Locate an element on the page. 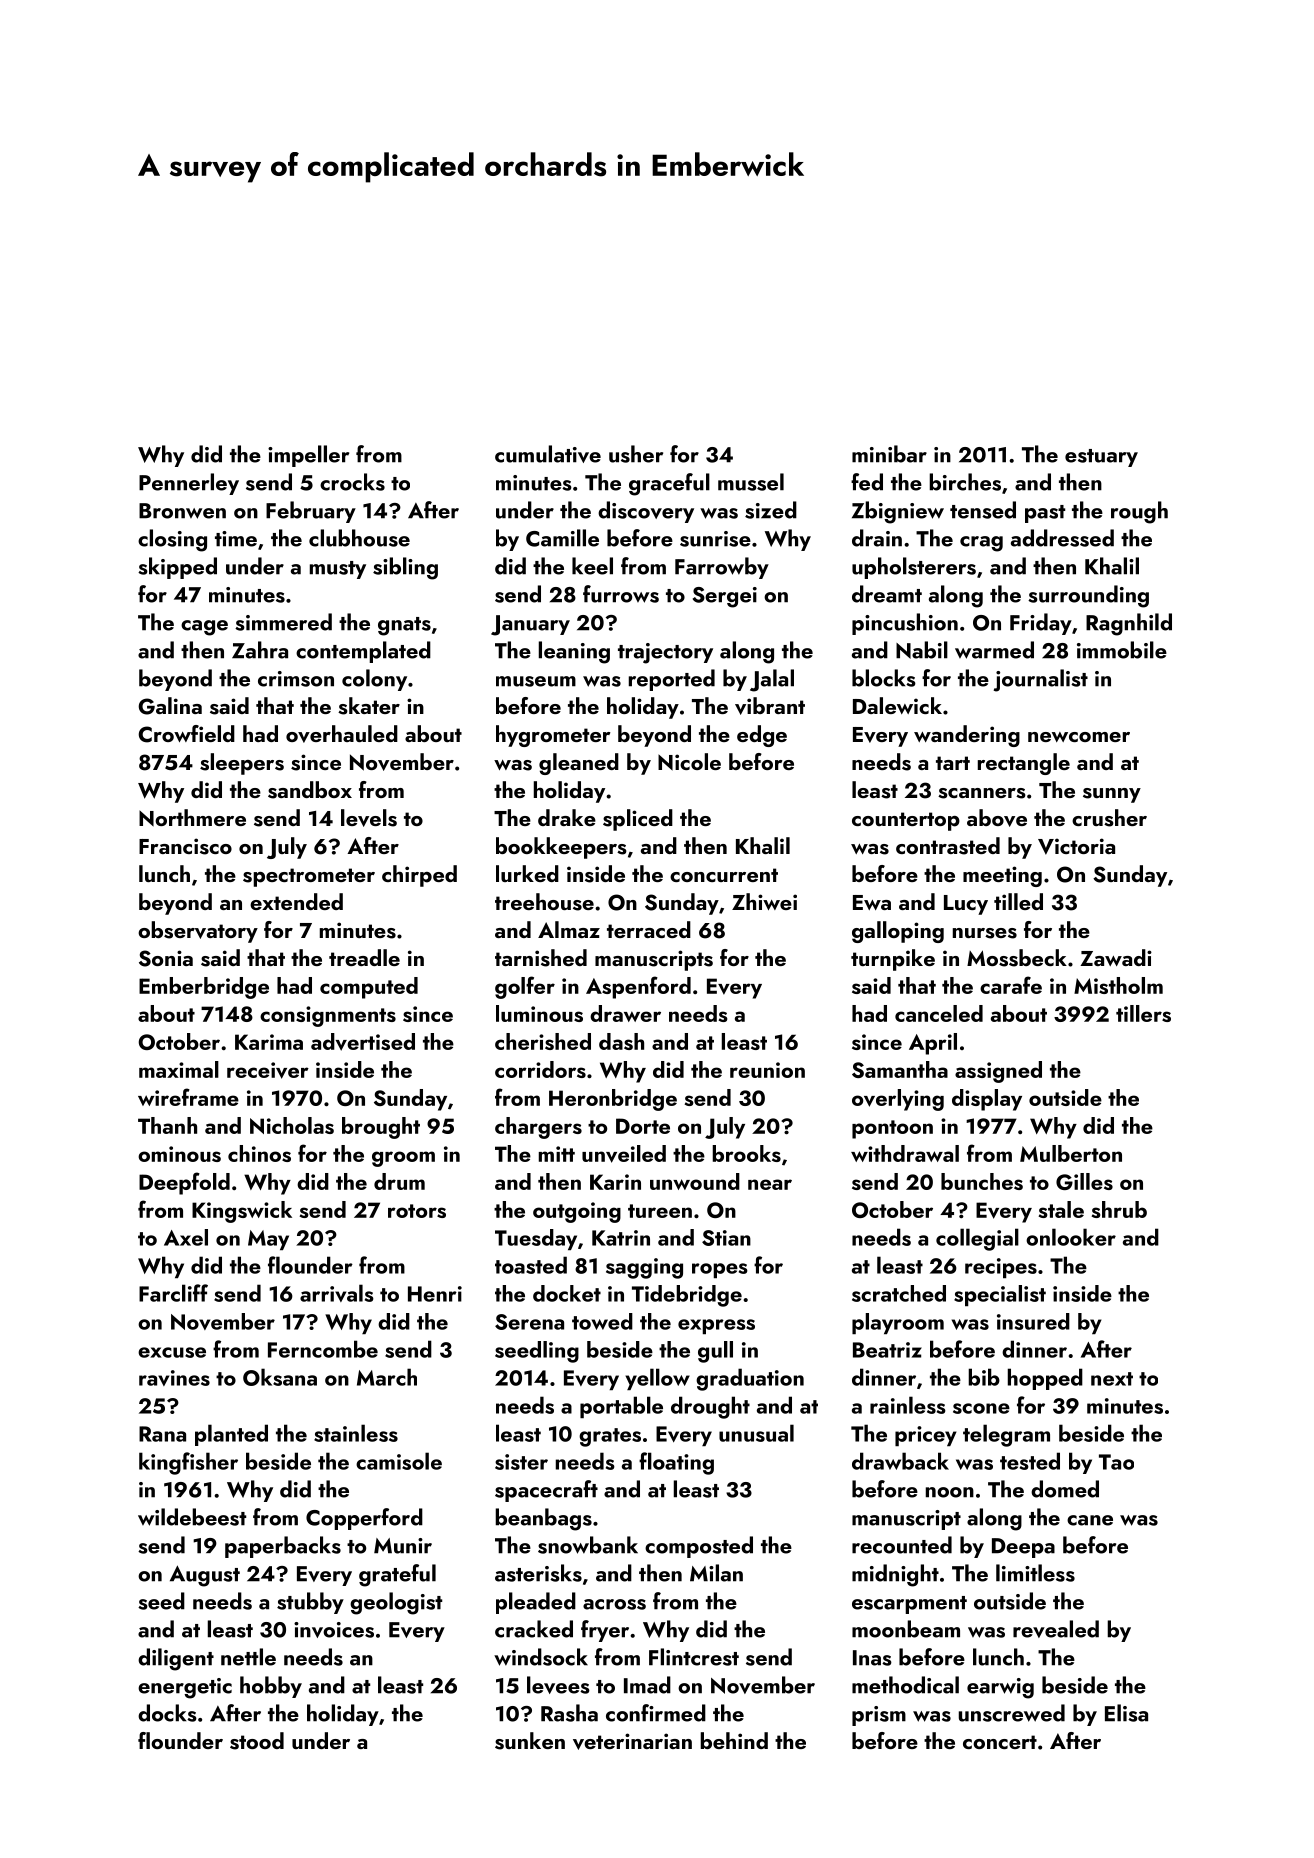 The width and height of the document is (1314, 1858). edge is located at coordinates (762, 736).
